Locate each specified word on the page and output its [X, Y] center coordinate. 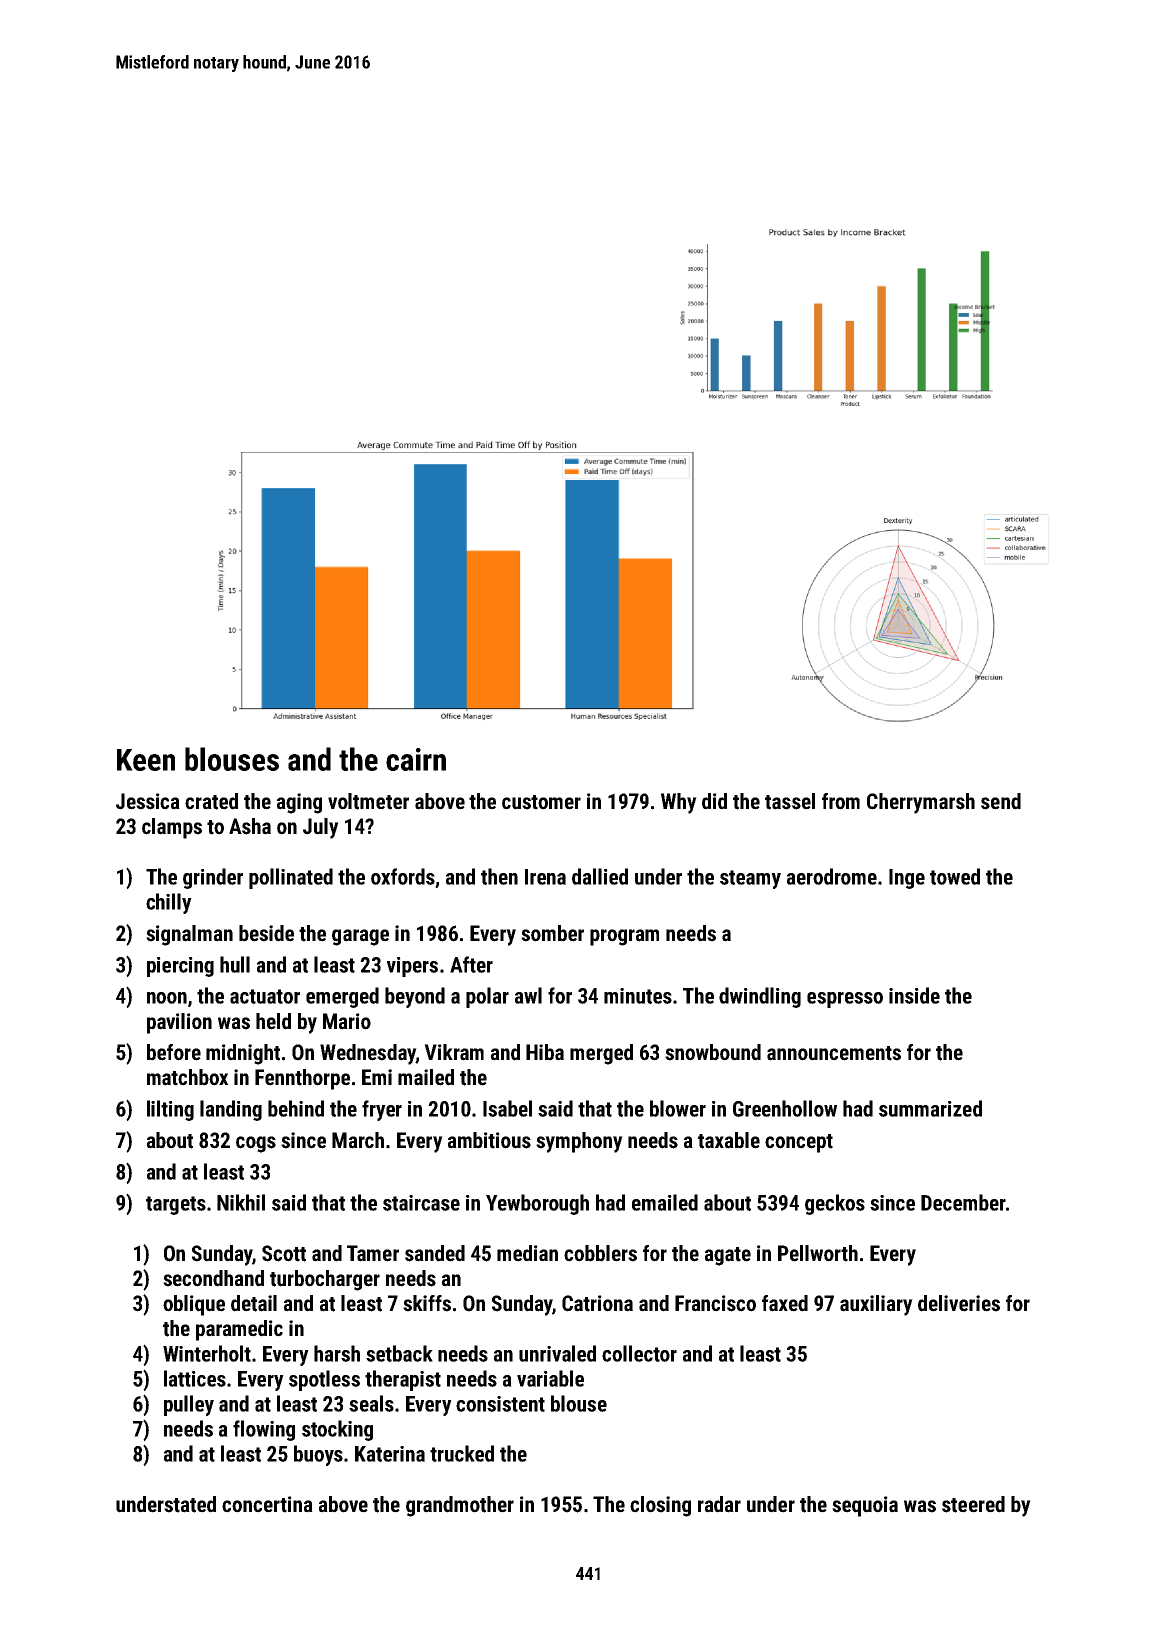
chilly [169, 903]
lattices [195, 1378]
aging [299, 803]
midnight [243, 1054]
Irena [545, 877]
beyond [415, 997]
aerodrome [832, 876]
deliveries [959, 1303]
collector [639, 1353]
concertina [267, 1504]
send [1001, 801]
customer [541, 802]
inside [914, 995]
